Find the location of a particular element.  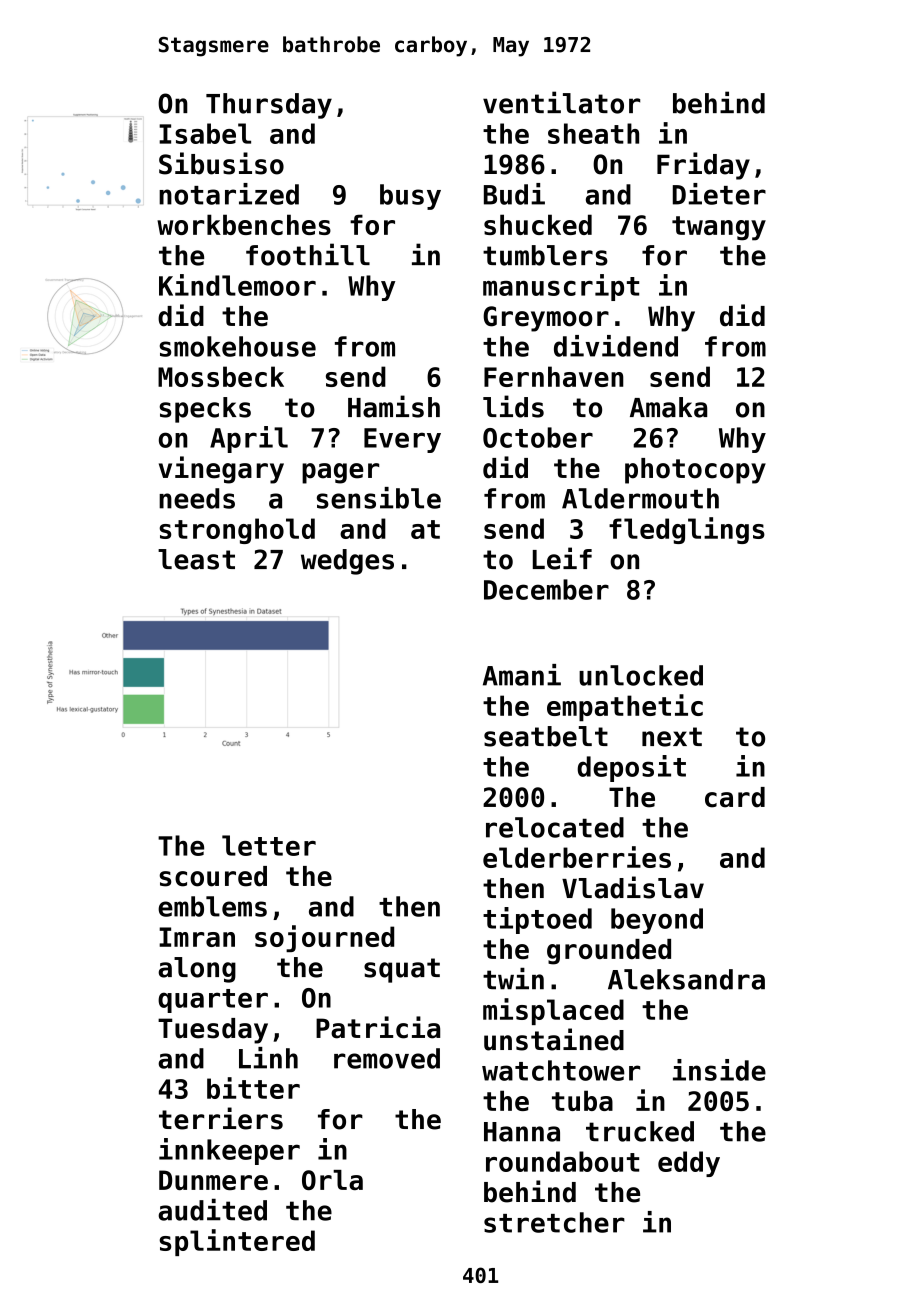

ventilator is located at coordinates (561, 102).
